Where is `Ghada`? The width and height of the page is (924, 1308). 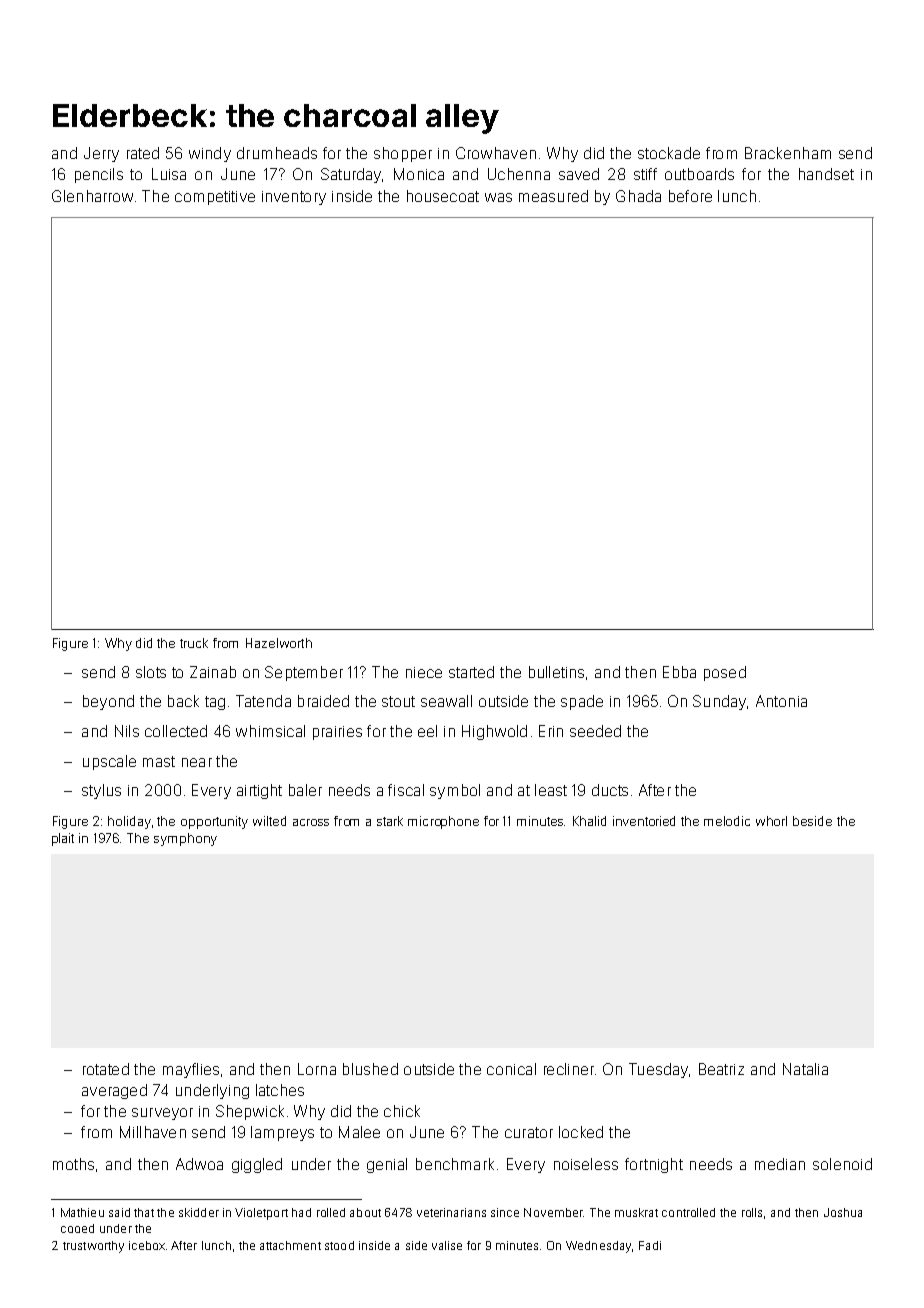
Ghada is located at coordinates (638, 196).
